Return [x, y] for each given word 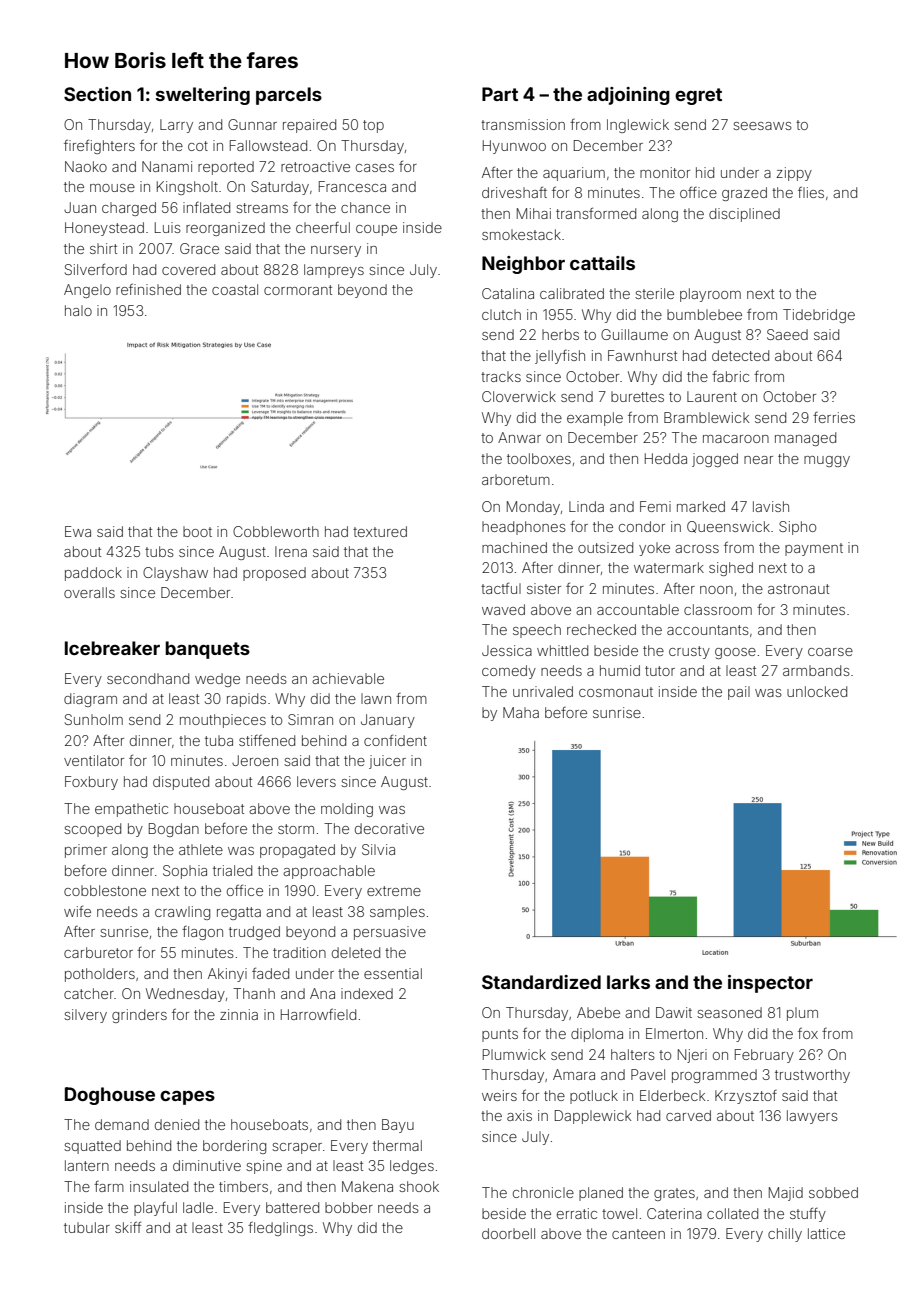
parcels [289, 96]
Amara [574, 1074]
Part [500, 94]
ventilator [94, 760]
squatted [92, 1147]
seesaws [762, 126]
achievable [348, 678]
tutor [660, 671]
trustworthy [812, 1076]
